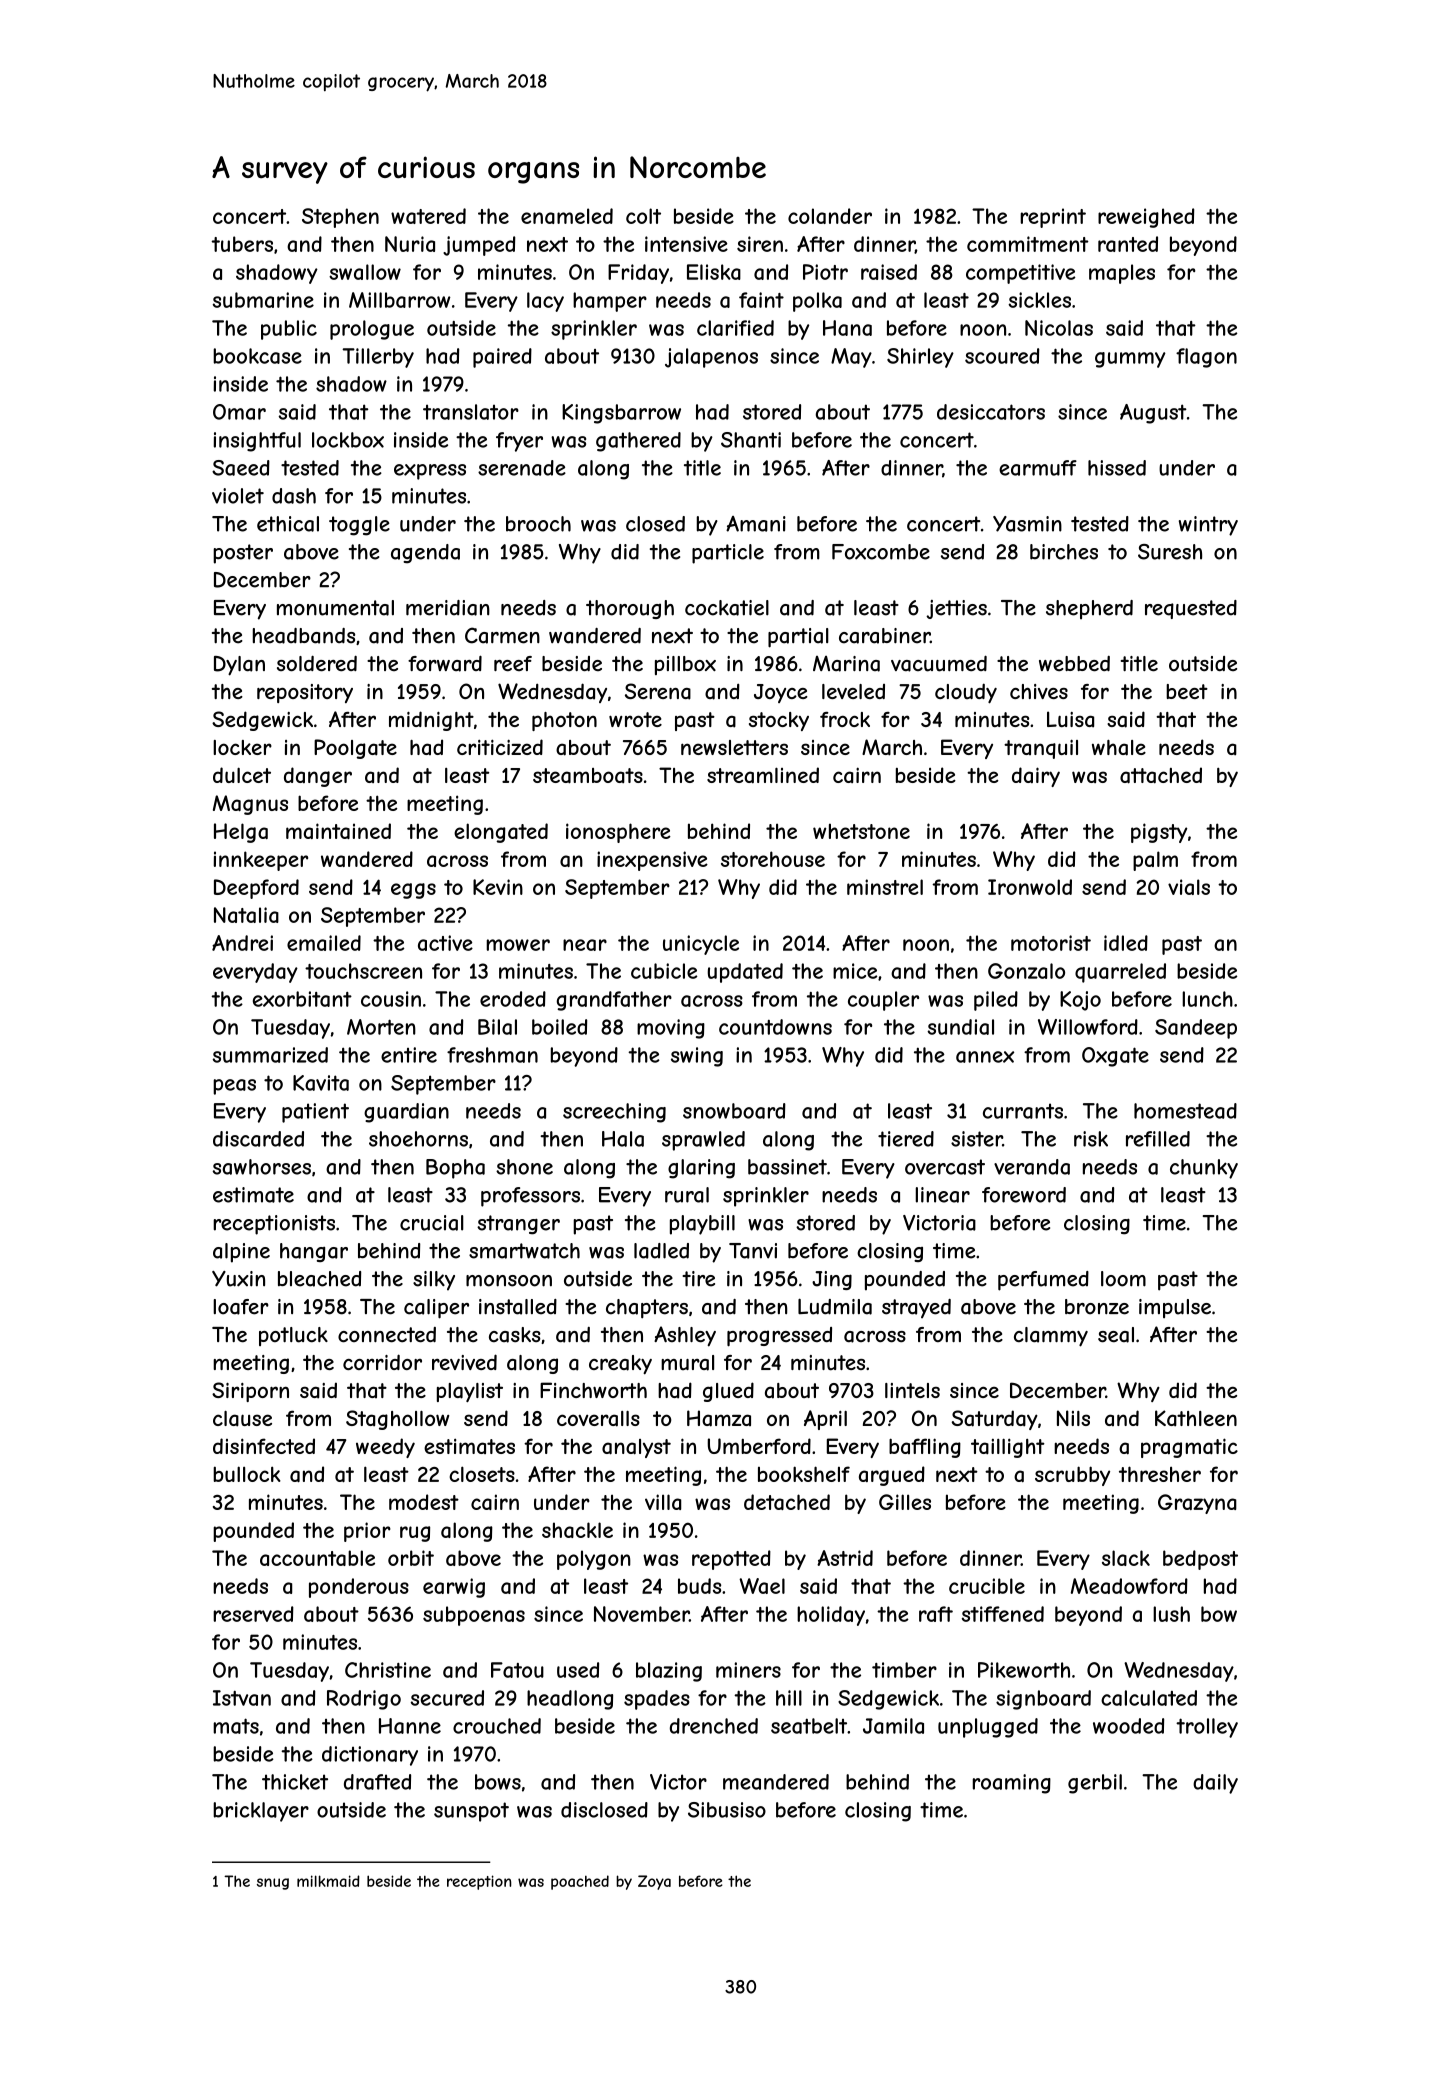 Image resolution: width=1450 pixels, height=2100 pixels. What do you see at coordinates (1119, 748) in the document?
I see `whale` at bounding box center [1119, 748].
